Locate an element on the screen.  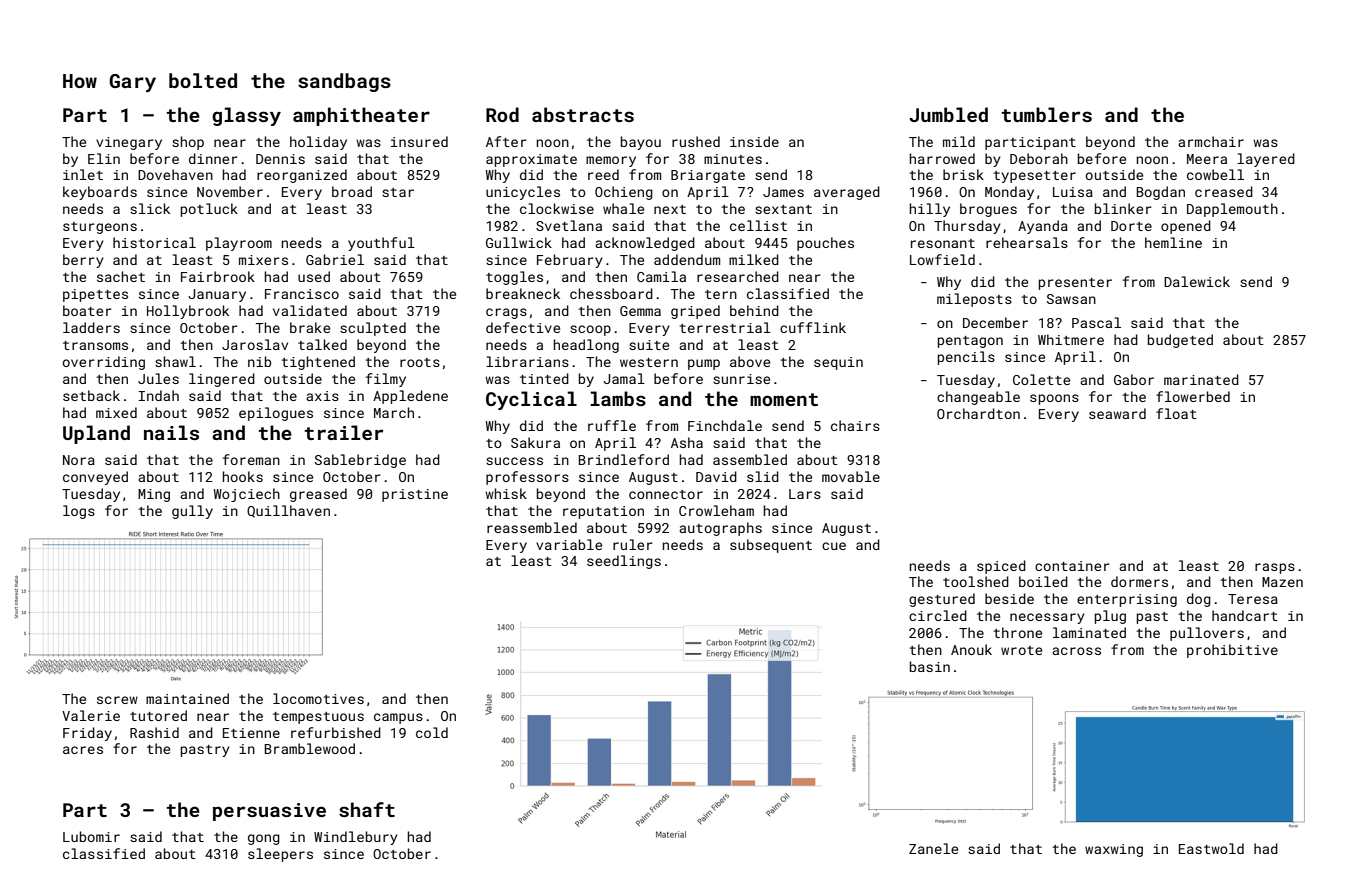
slick is located at coordinates (150, 208).
